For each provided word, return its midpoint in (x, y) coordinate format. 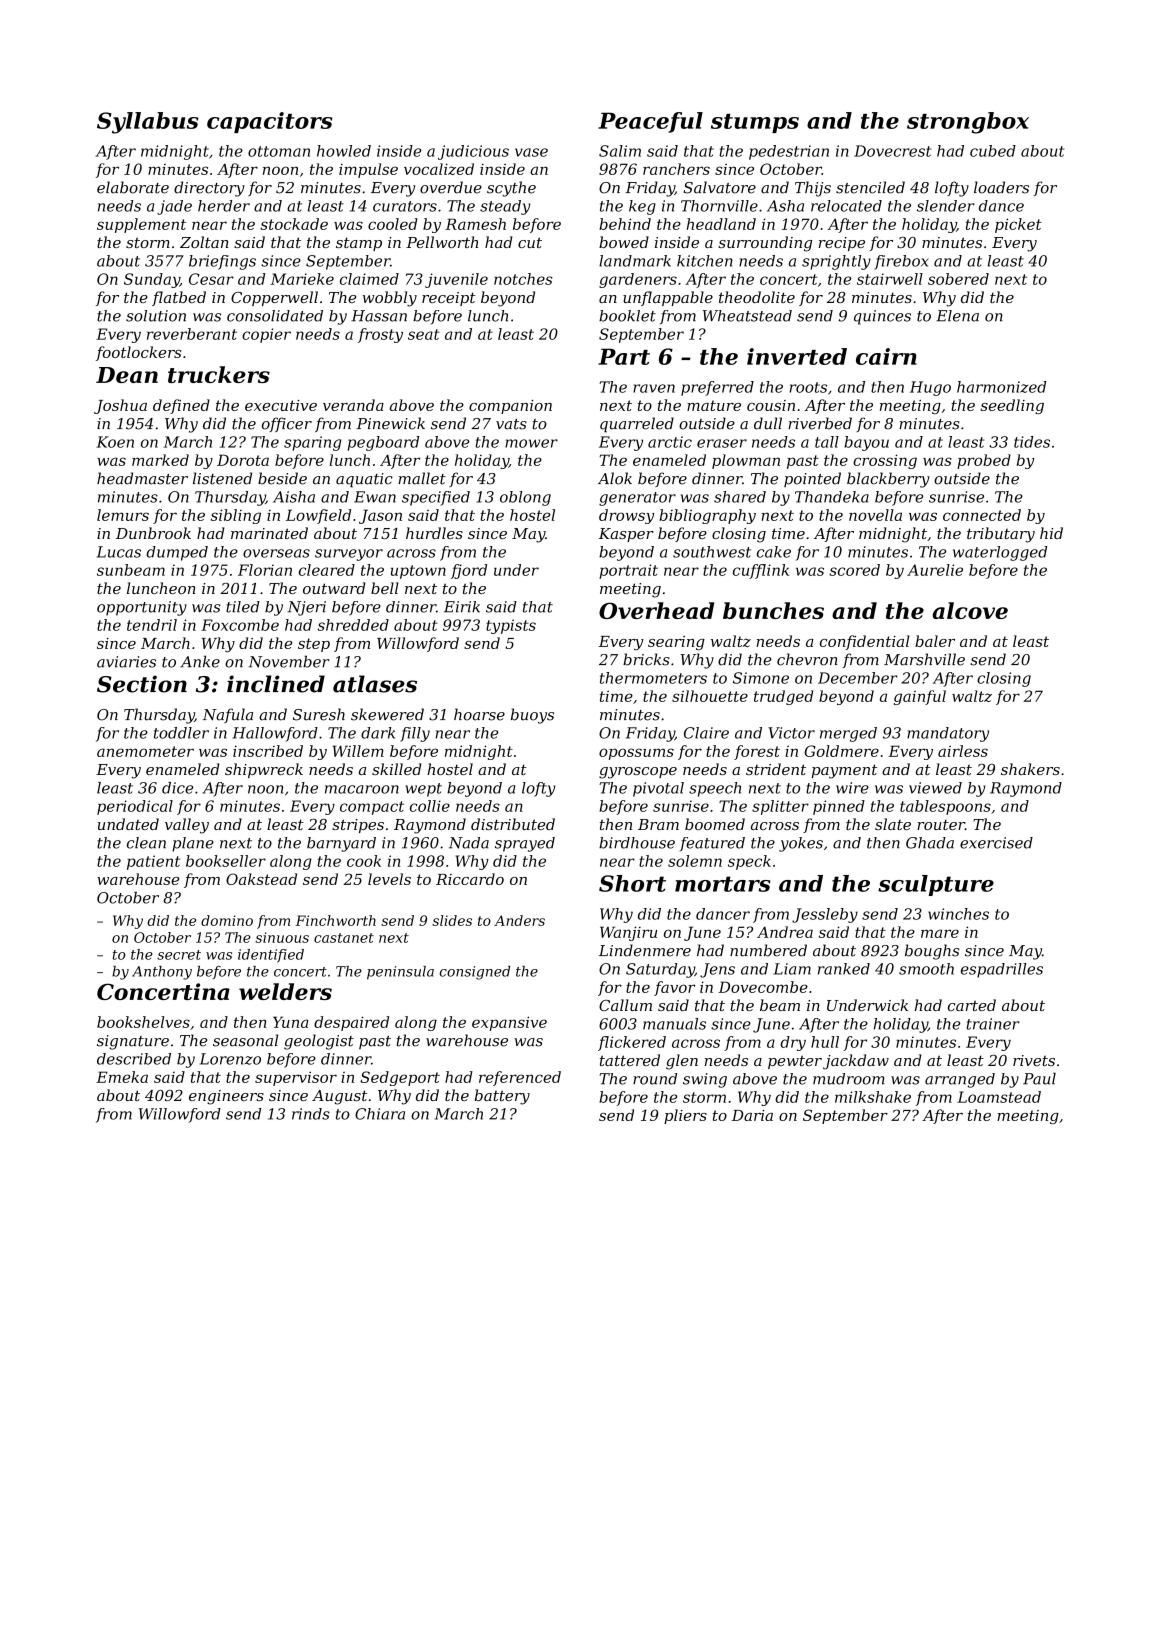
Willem (358, 751)
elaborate (133, 187)
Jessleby (825, 915)
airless (963, 751)
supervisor (296, 1078)
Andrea (785, 932)
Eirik (462, 607)
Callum (625, 1005)
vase (531, 152)
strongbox (968, 123)
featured (712, 844)
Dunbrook (153, 533)
